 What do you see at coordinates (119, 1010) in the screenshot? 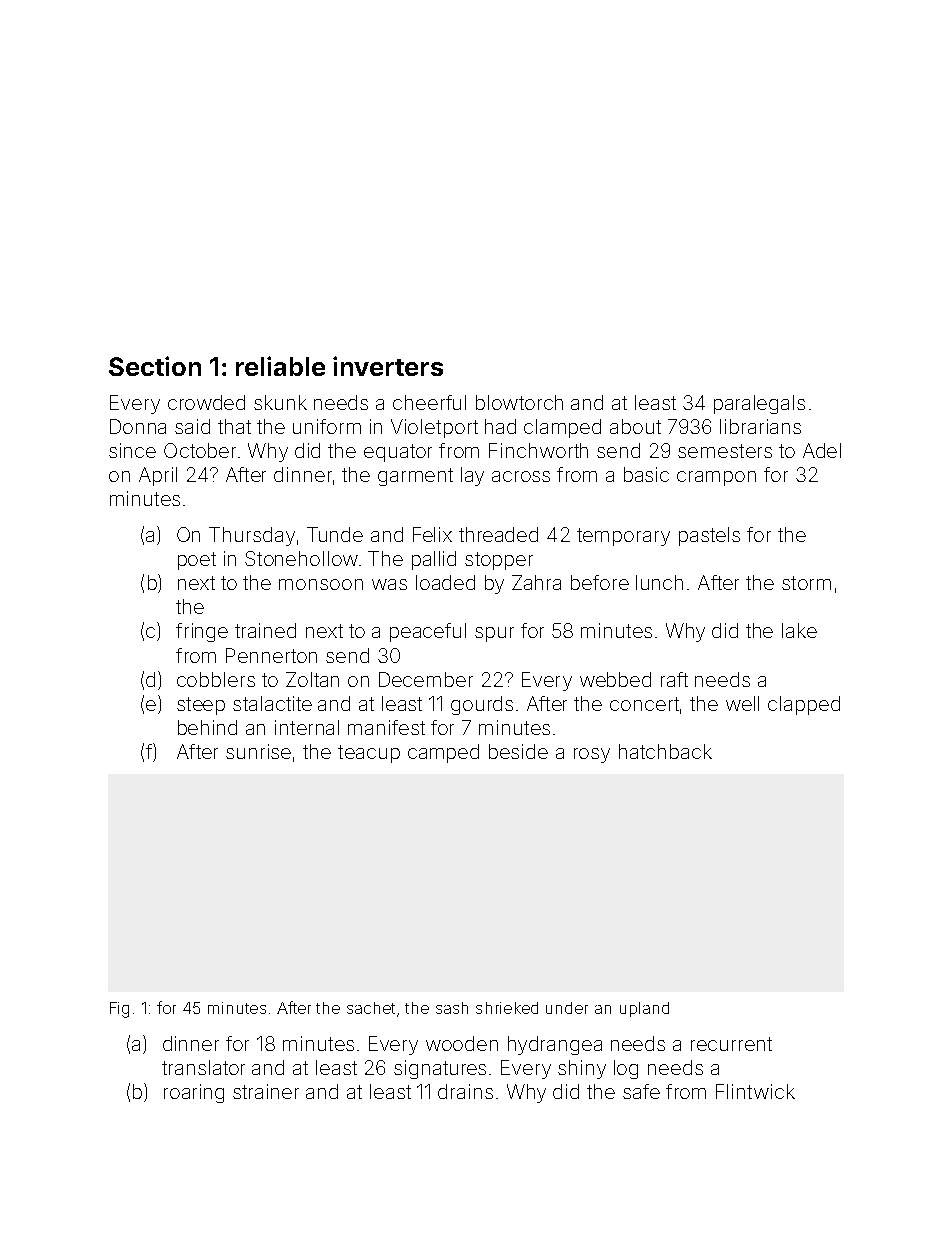
I see `Fig` at bounding box center [119, 1010].
